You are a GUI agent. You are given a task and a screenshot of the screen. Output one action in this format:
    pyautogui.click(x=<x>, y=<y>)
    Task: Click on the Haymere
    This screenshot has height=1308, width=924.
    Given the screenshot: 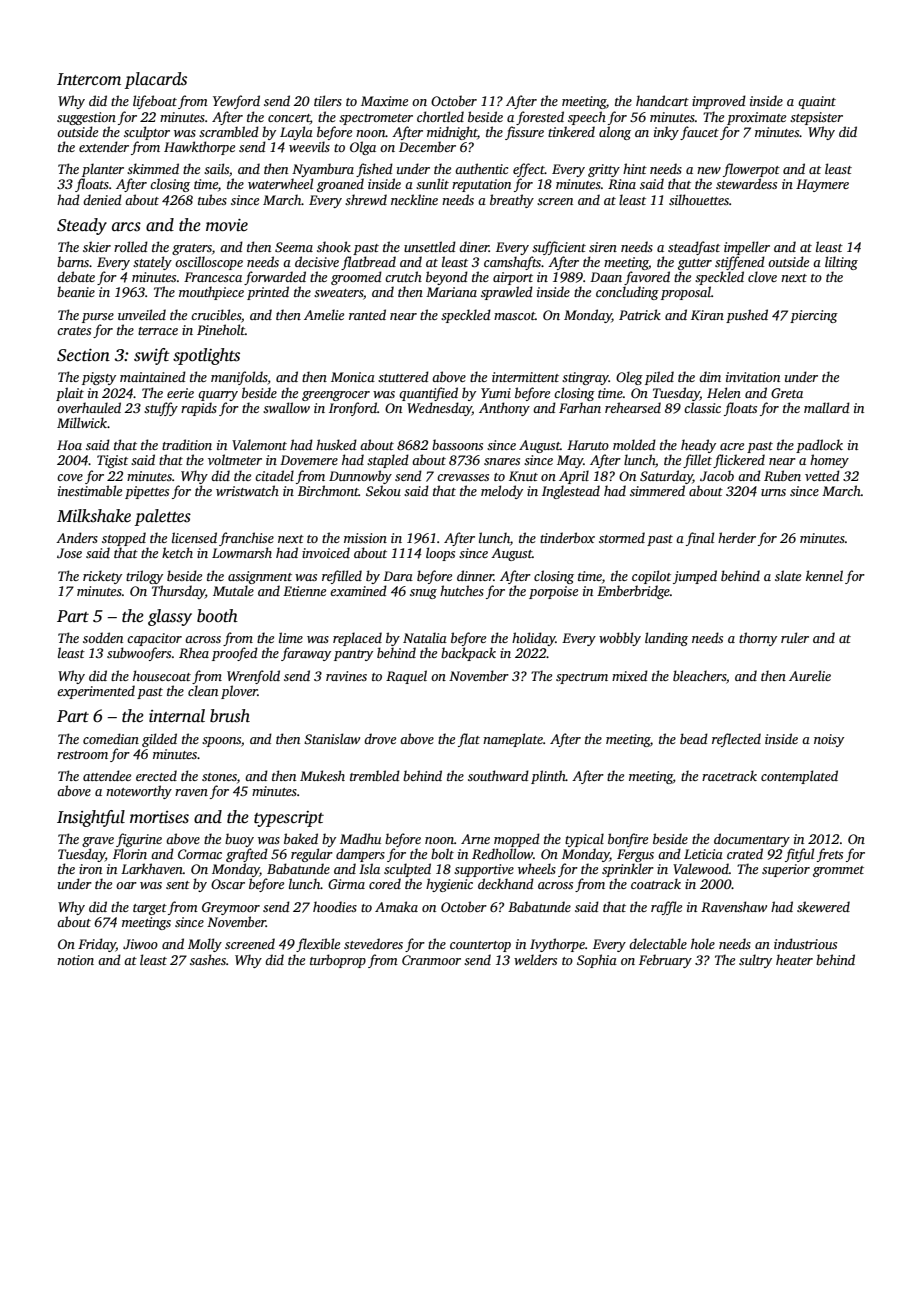 What is the action you would take?
    pyautogui.click(x=822, y=185)
